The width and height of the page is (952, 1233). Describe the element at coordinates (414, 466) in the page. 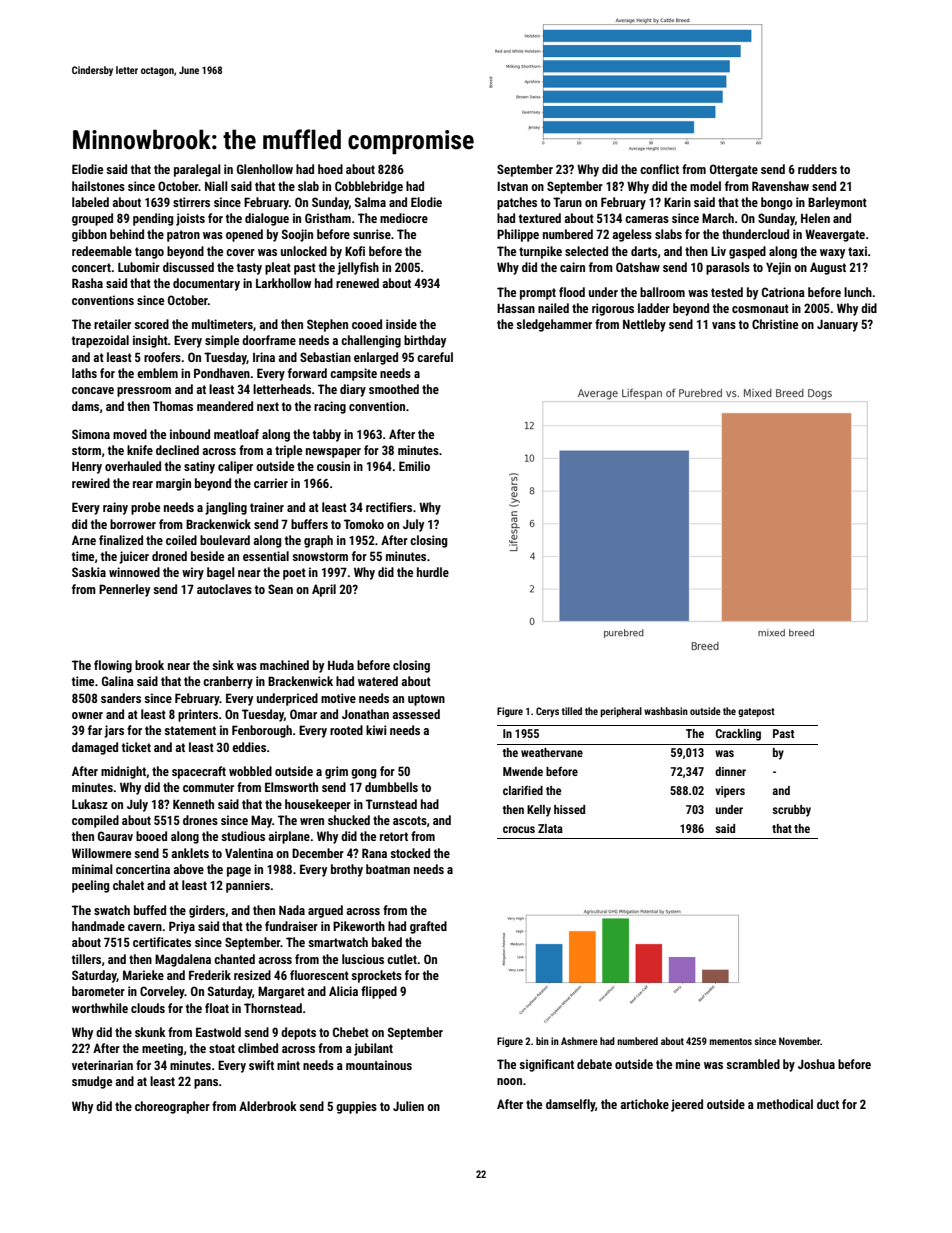

I see `Emilio` at that location.
